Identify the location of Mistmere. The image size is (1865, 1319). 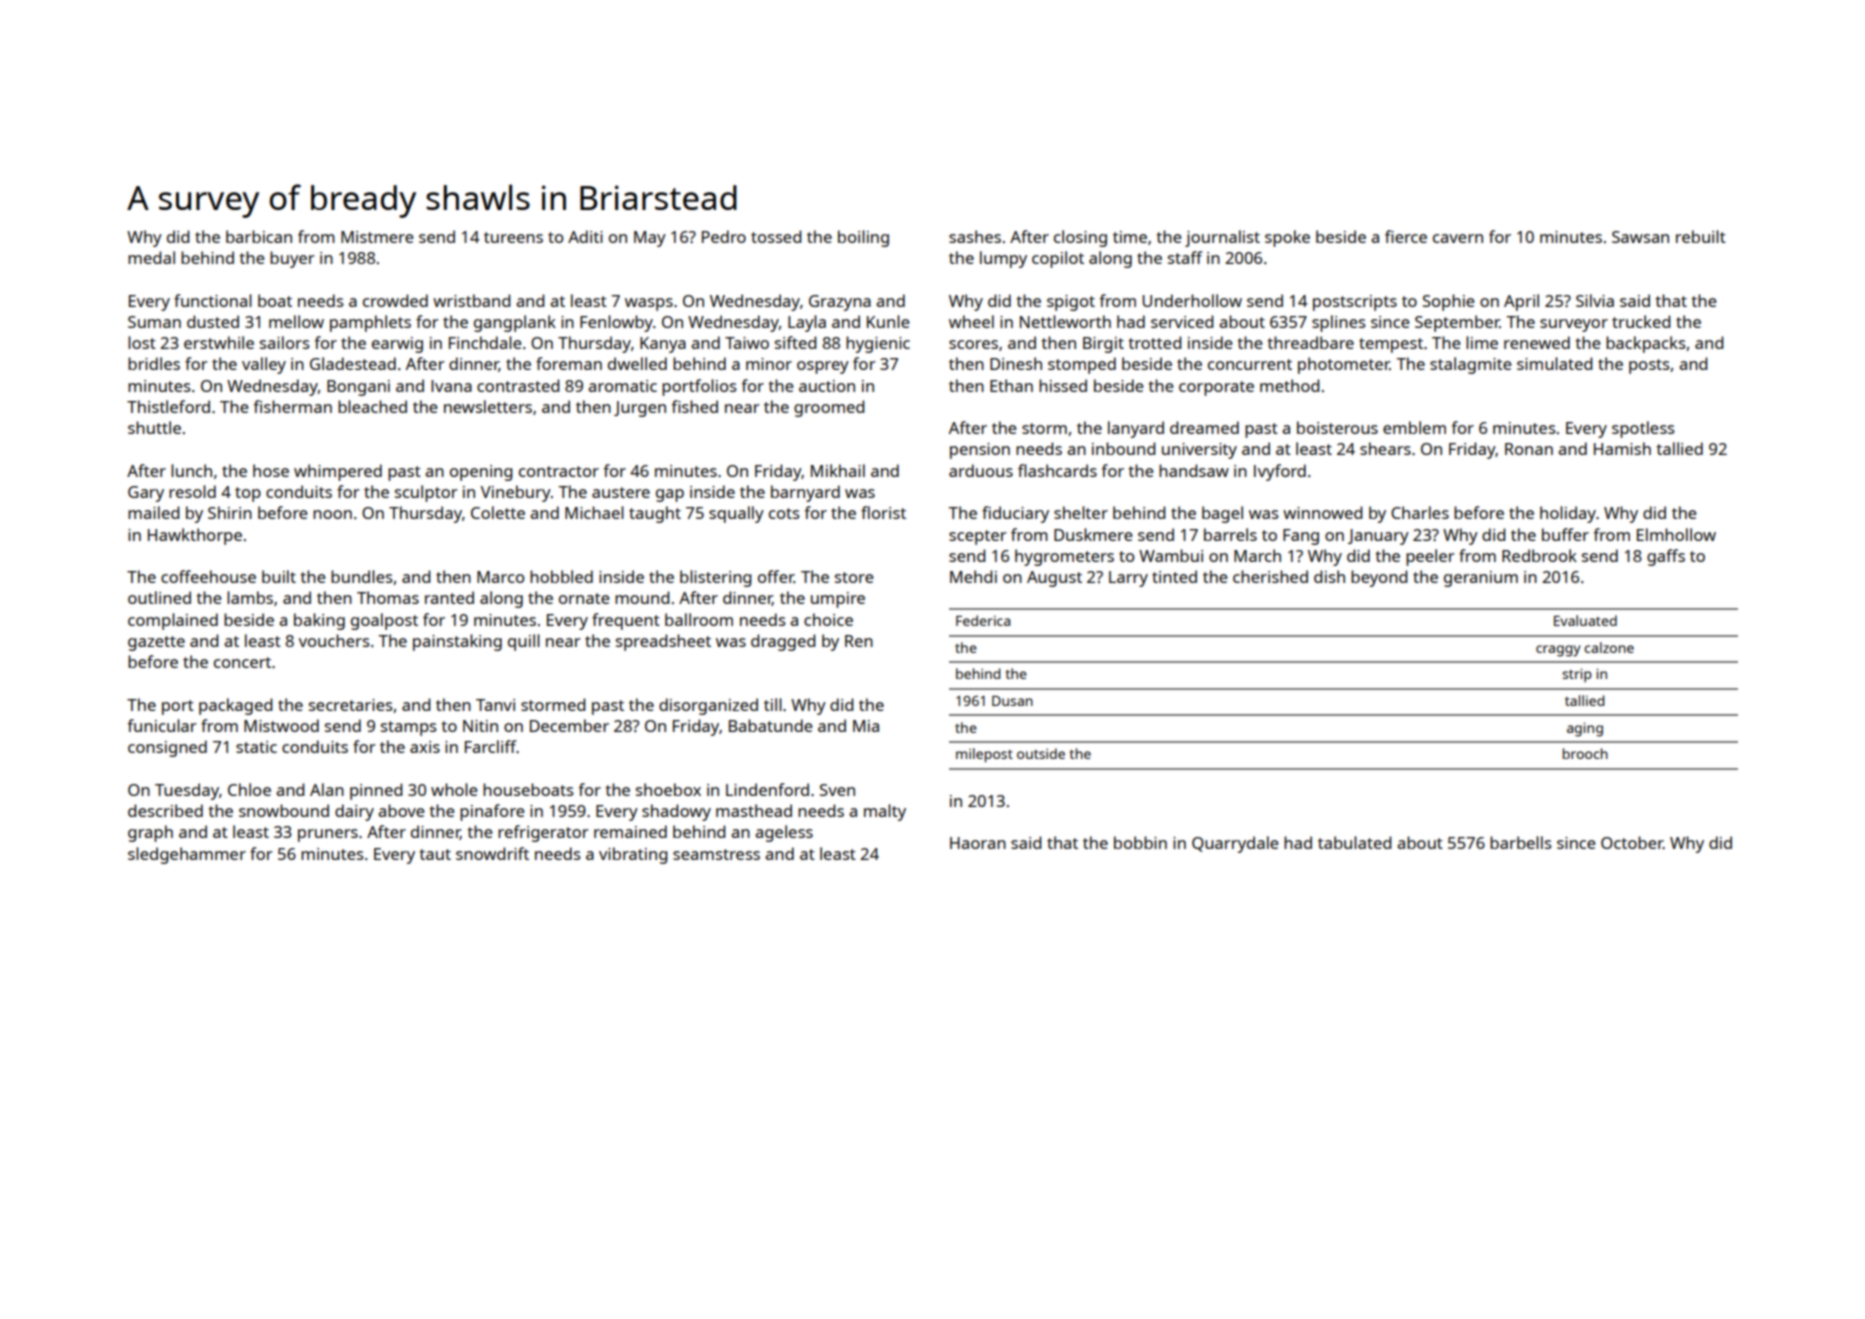
(377, 237).
